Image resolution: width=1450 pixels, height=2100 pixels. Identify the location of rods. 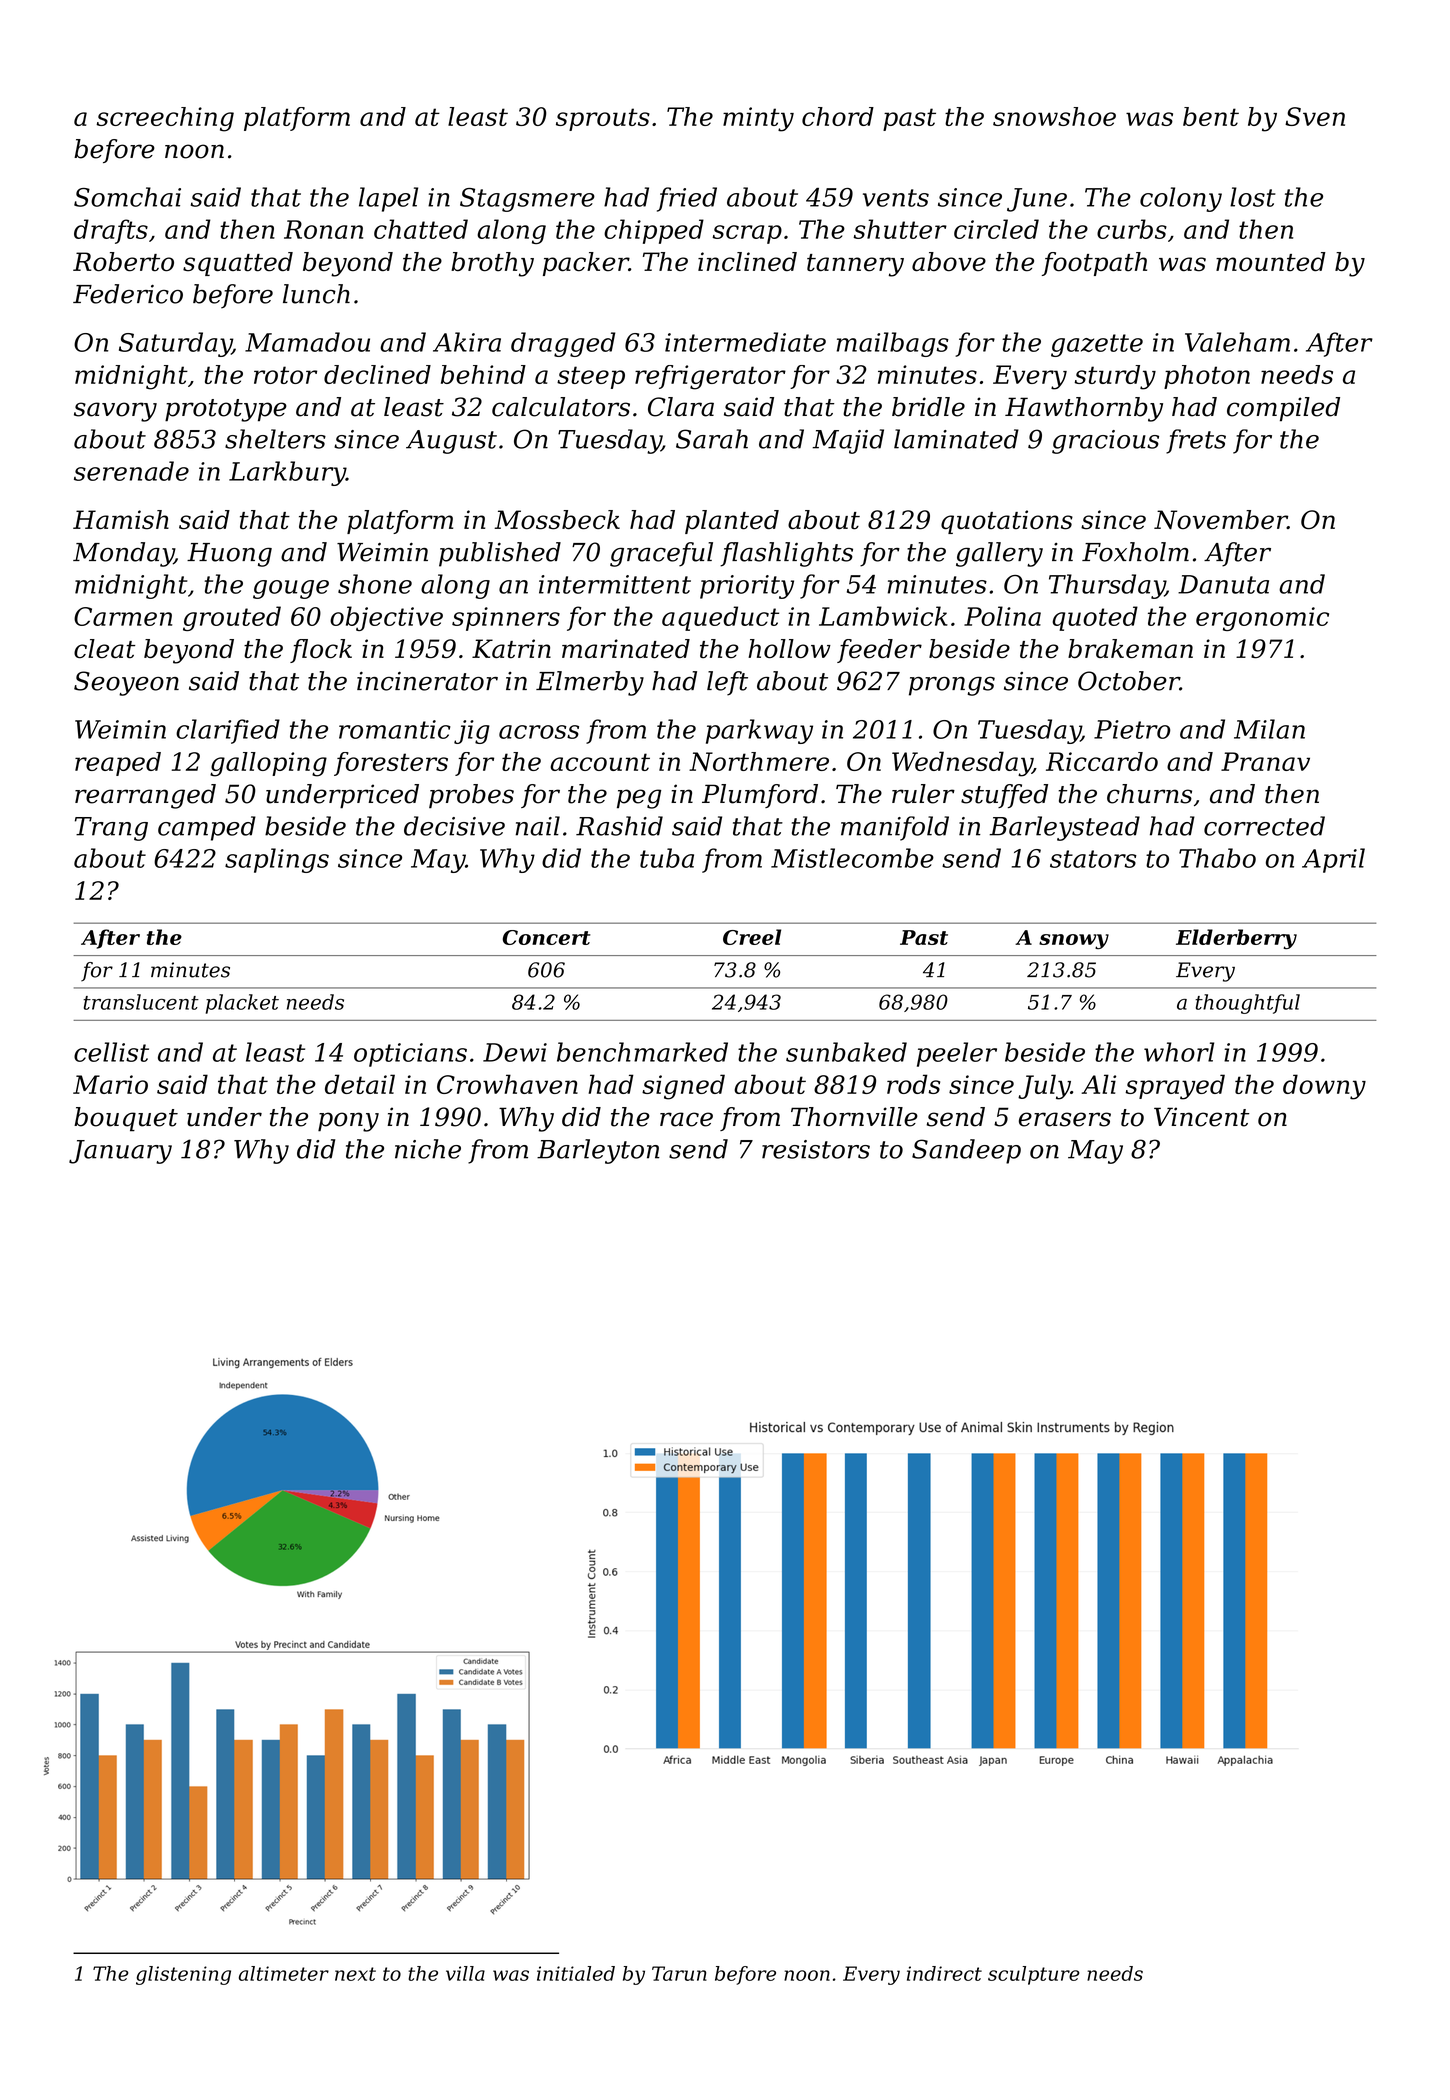
(913, 1084).
